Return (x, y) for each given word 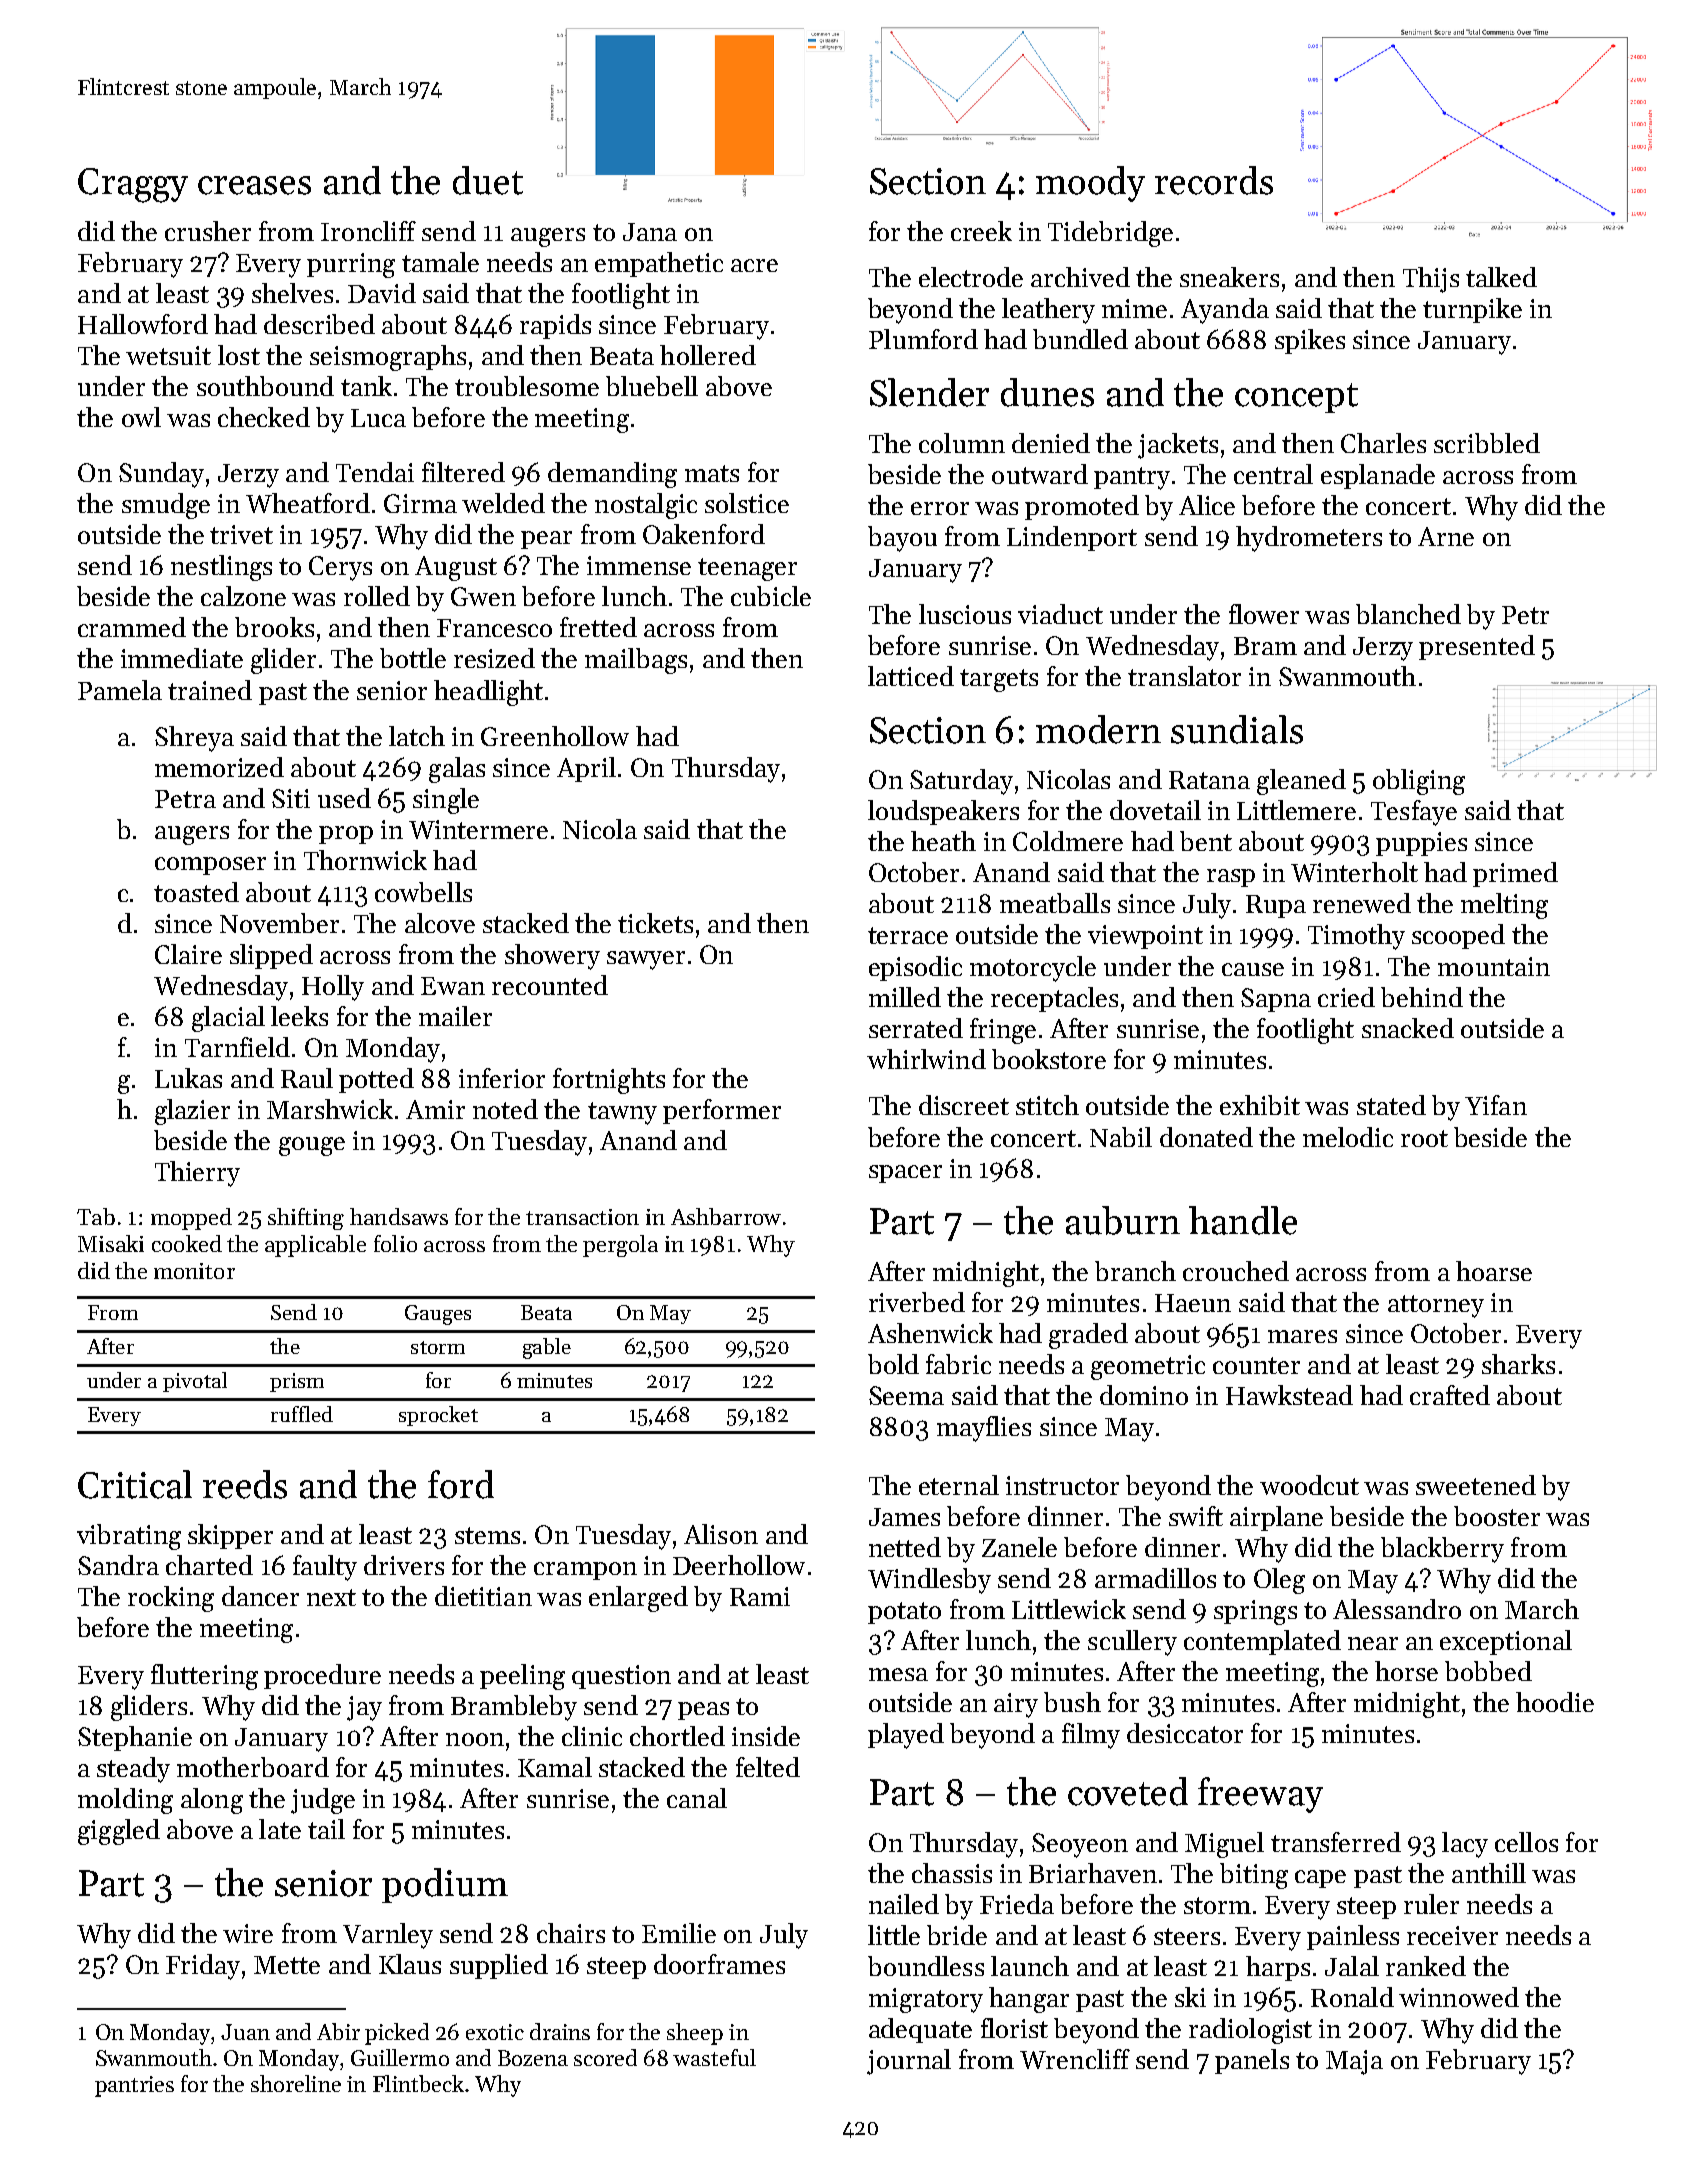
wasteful (714, 2057)
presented (1477, 647)
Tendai (375, 472)
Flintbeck (418, 2083)
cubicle (771, 596)
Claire (188, 954)
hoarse (1494, 1271)
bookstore (1049, 1059)
